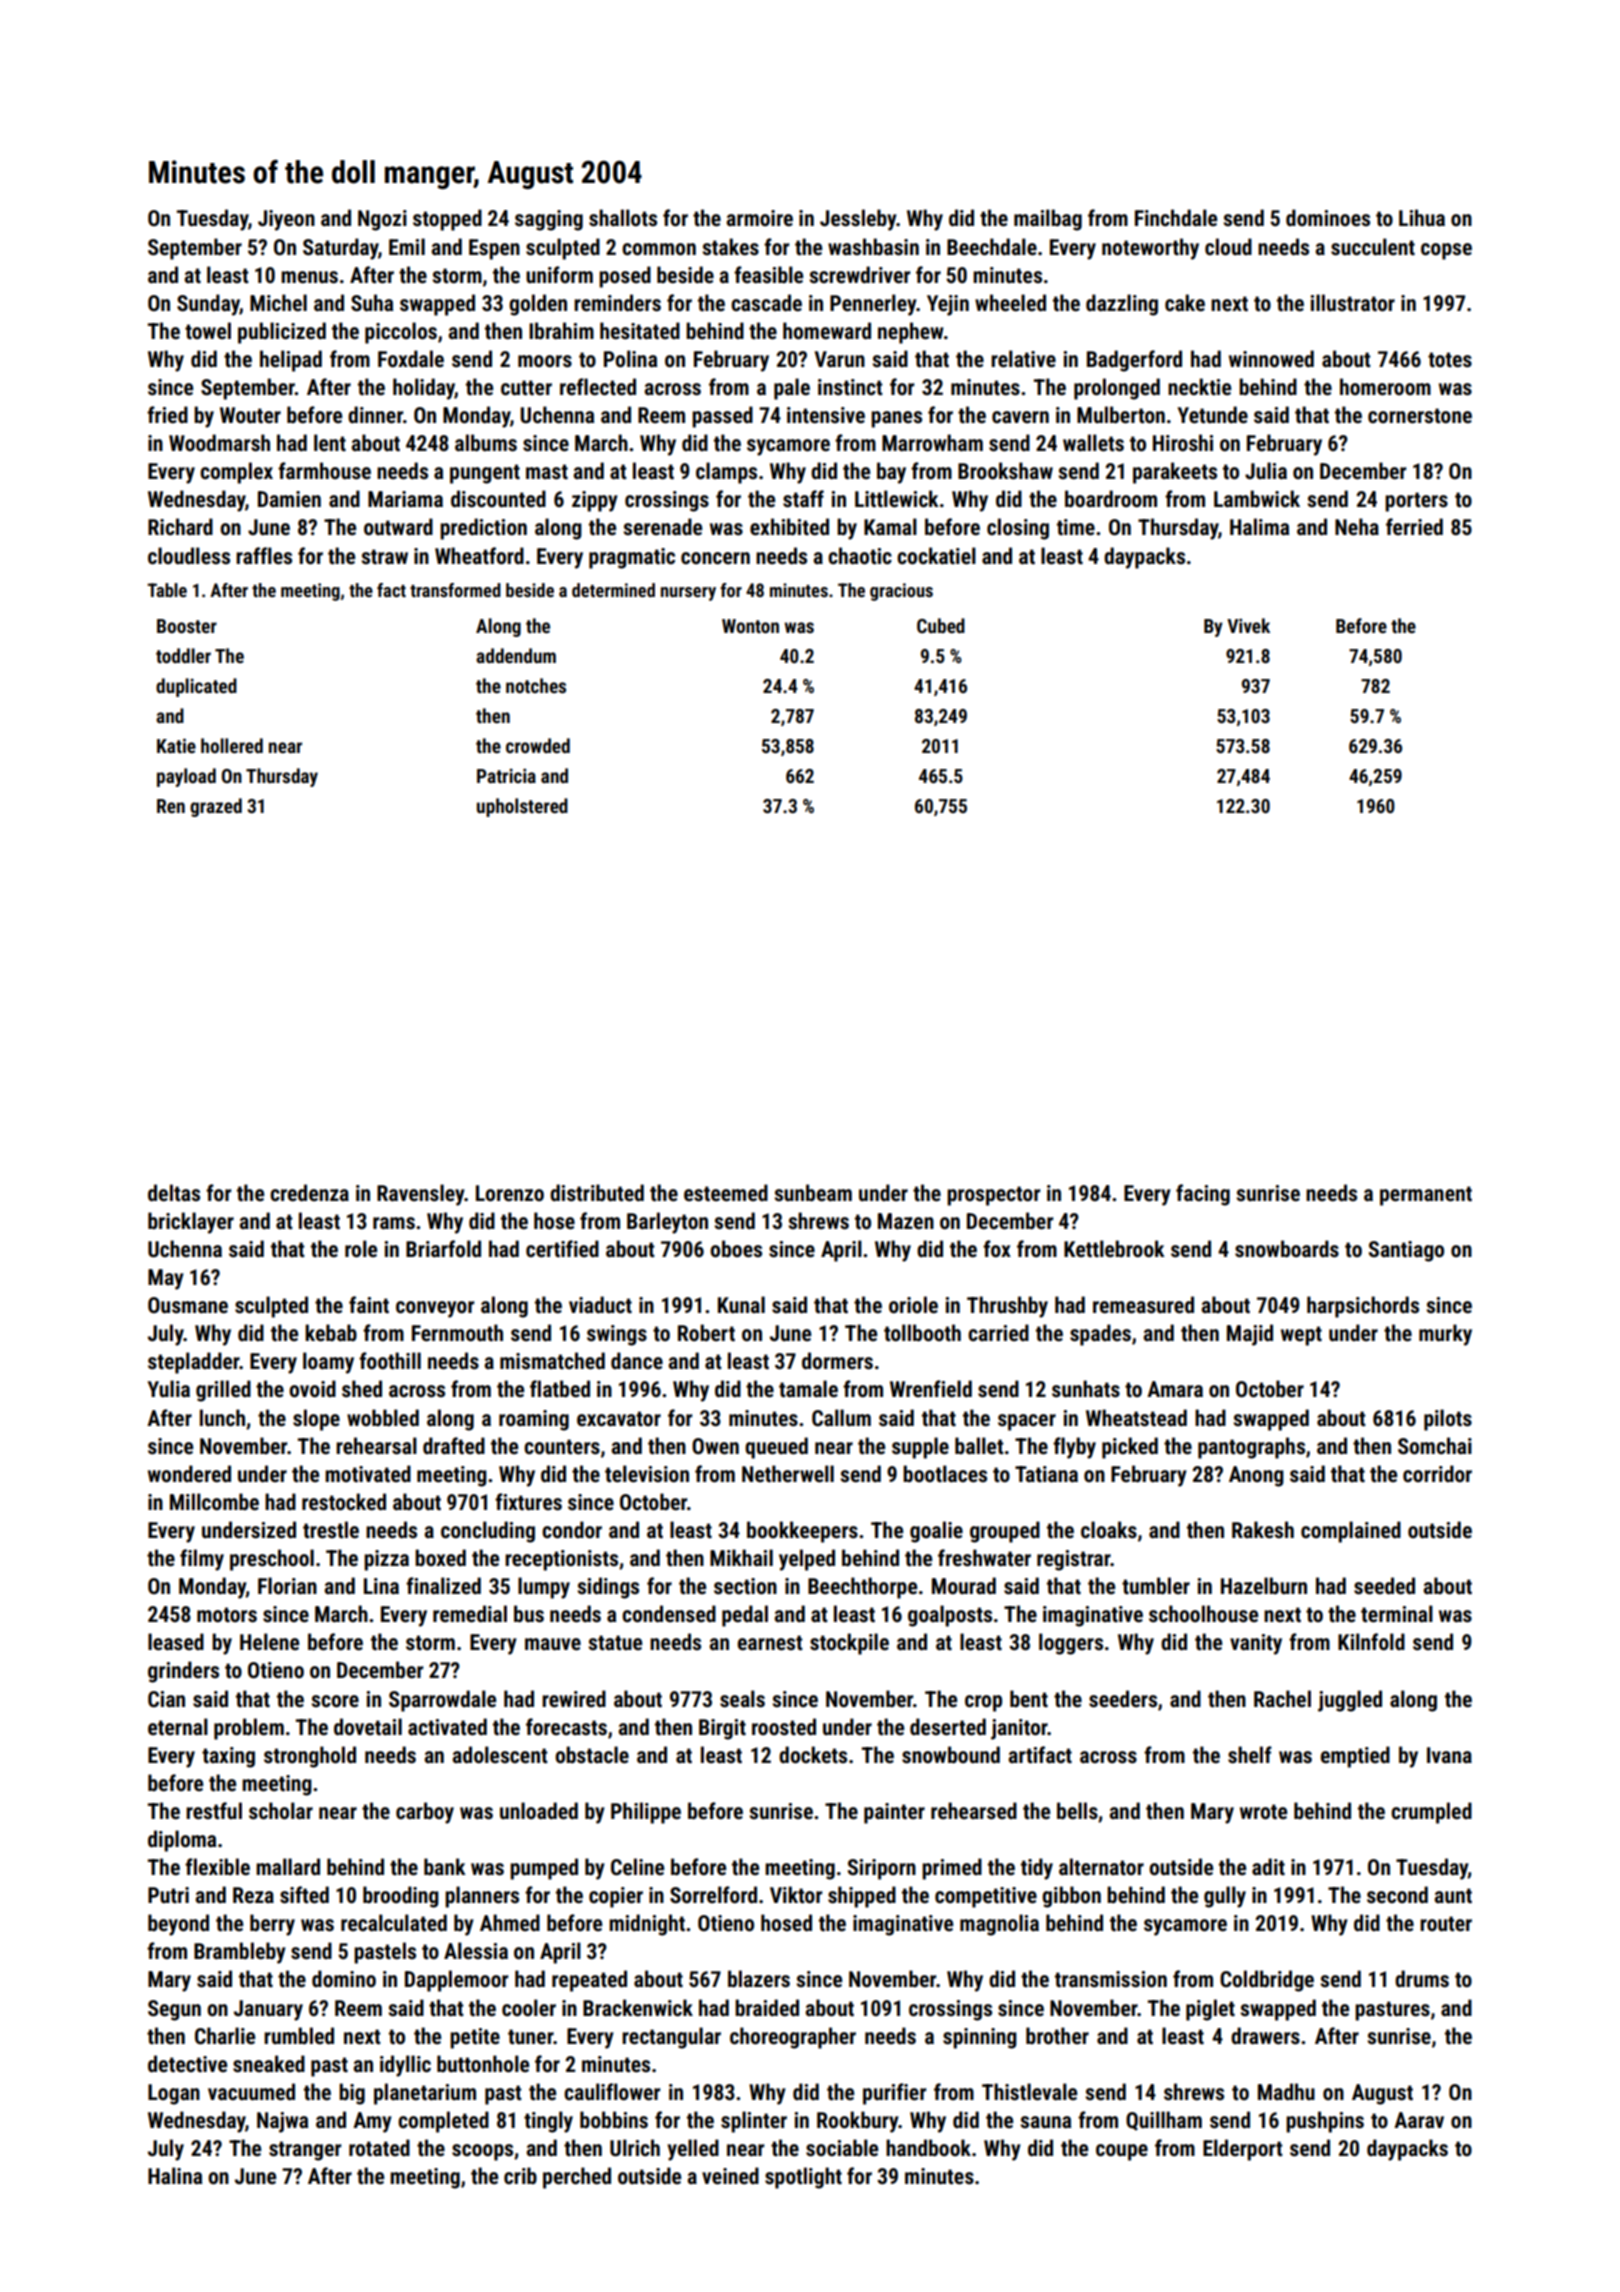  I want to click on spotlight, so click(803, 2178).
